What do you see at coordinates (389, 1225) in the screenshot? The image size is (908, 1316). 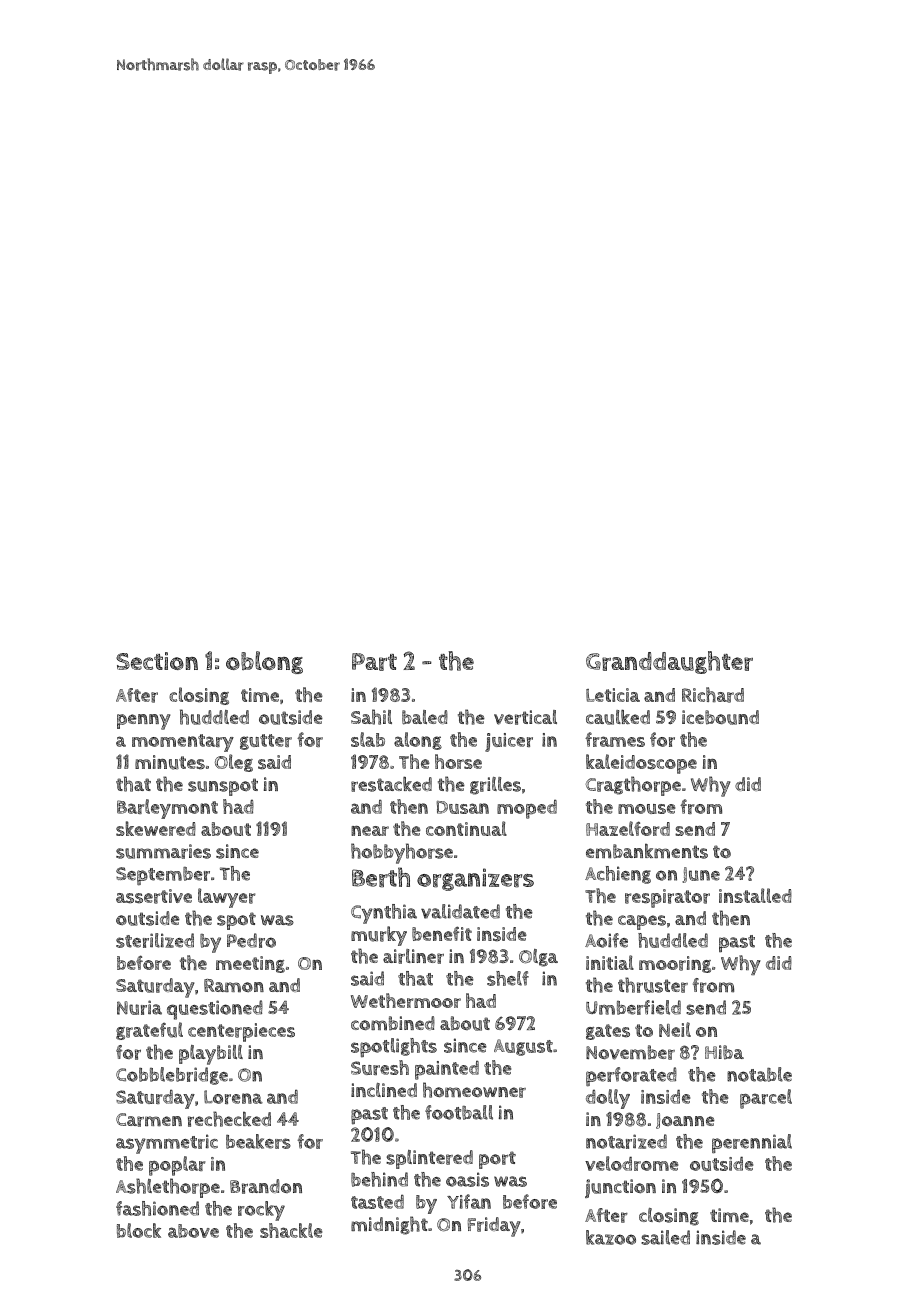 I see `midnight` at bounding box center [389, 1225].
